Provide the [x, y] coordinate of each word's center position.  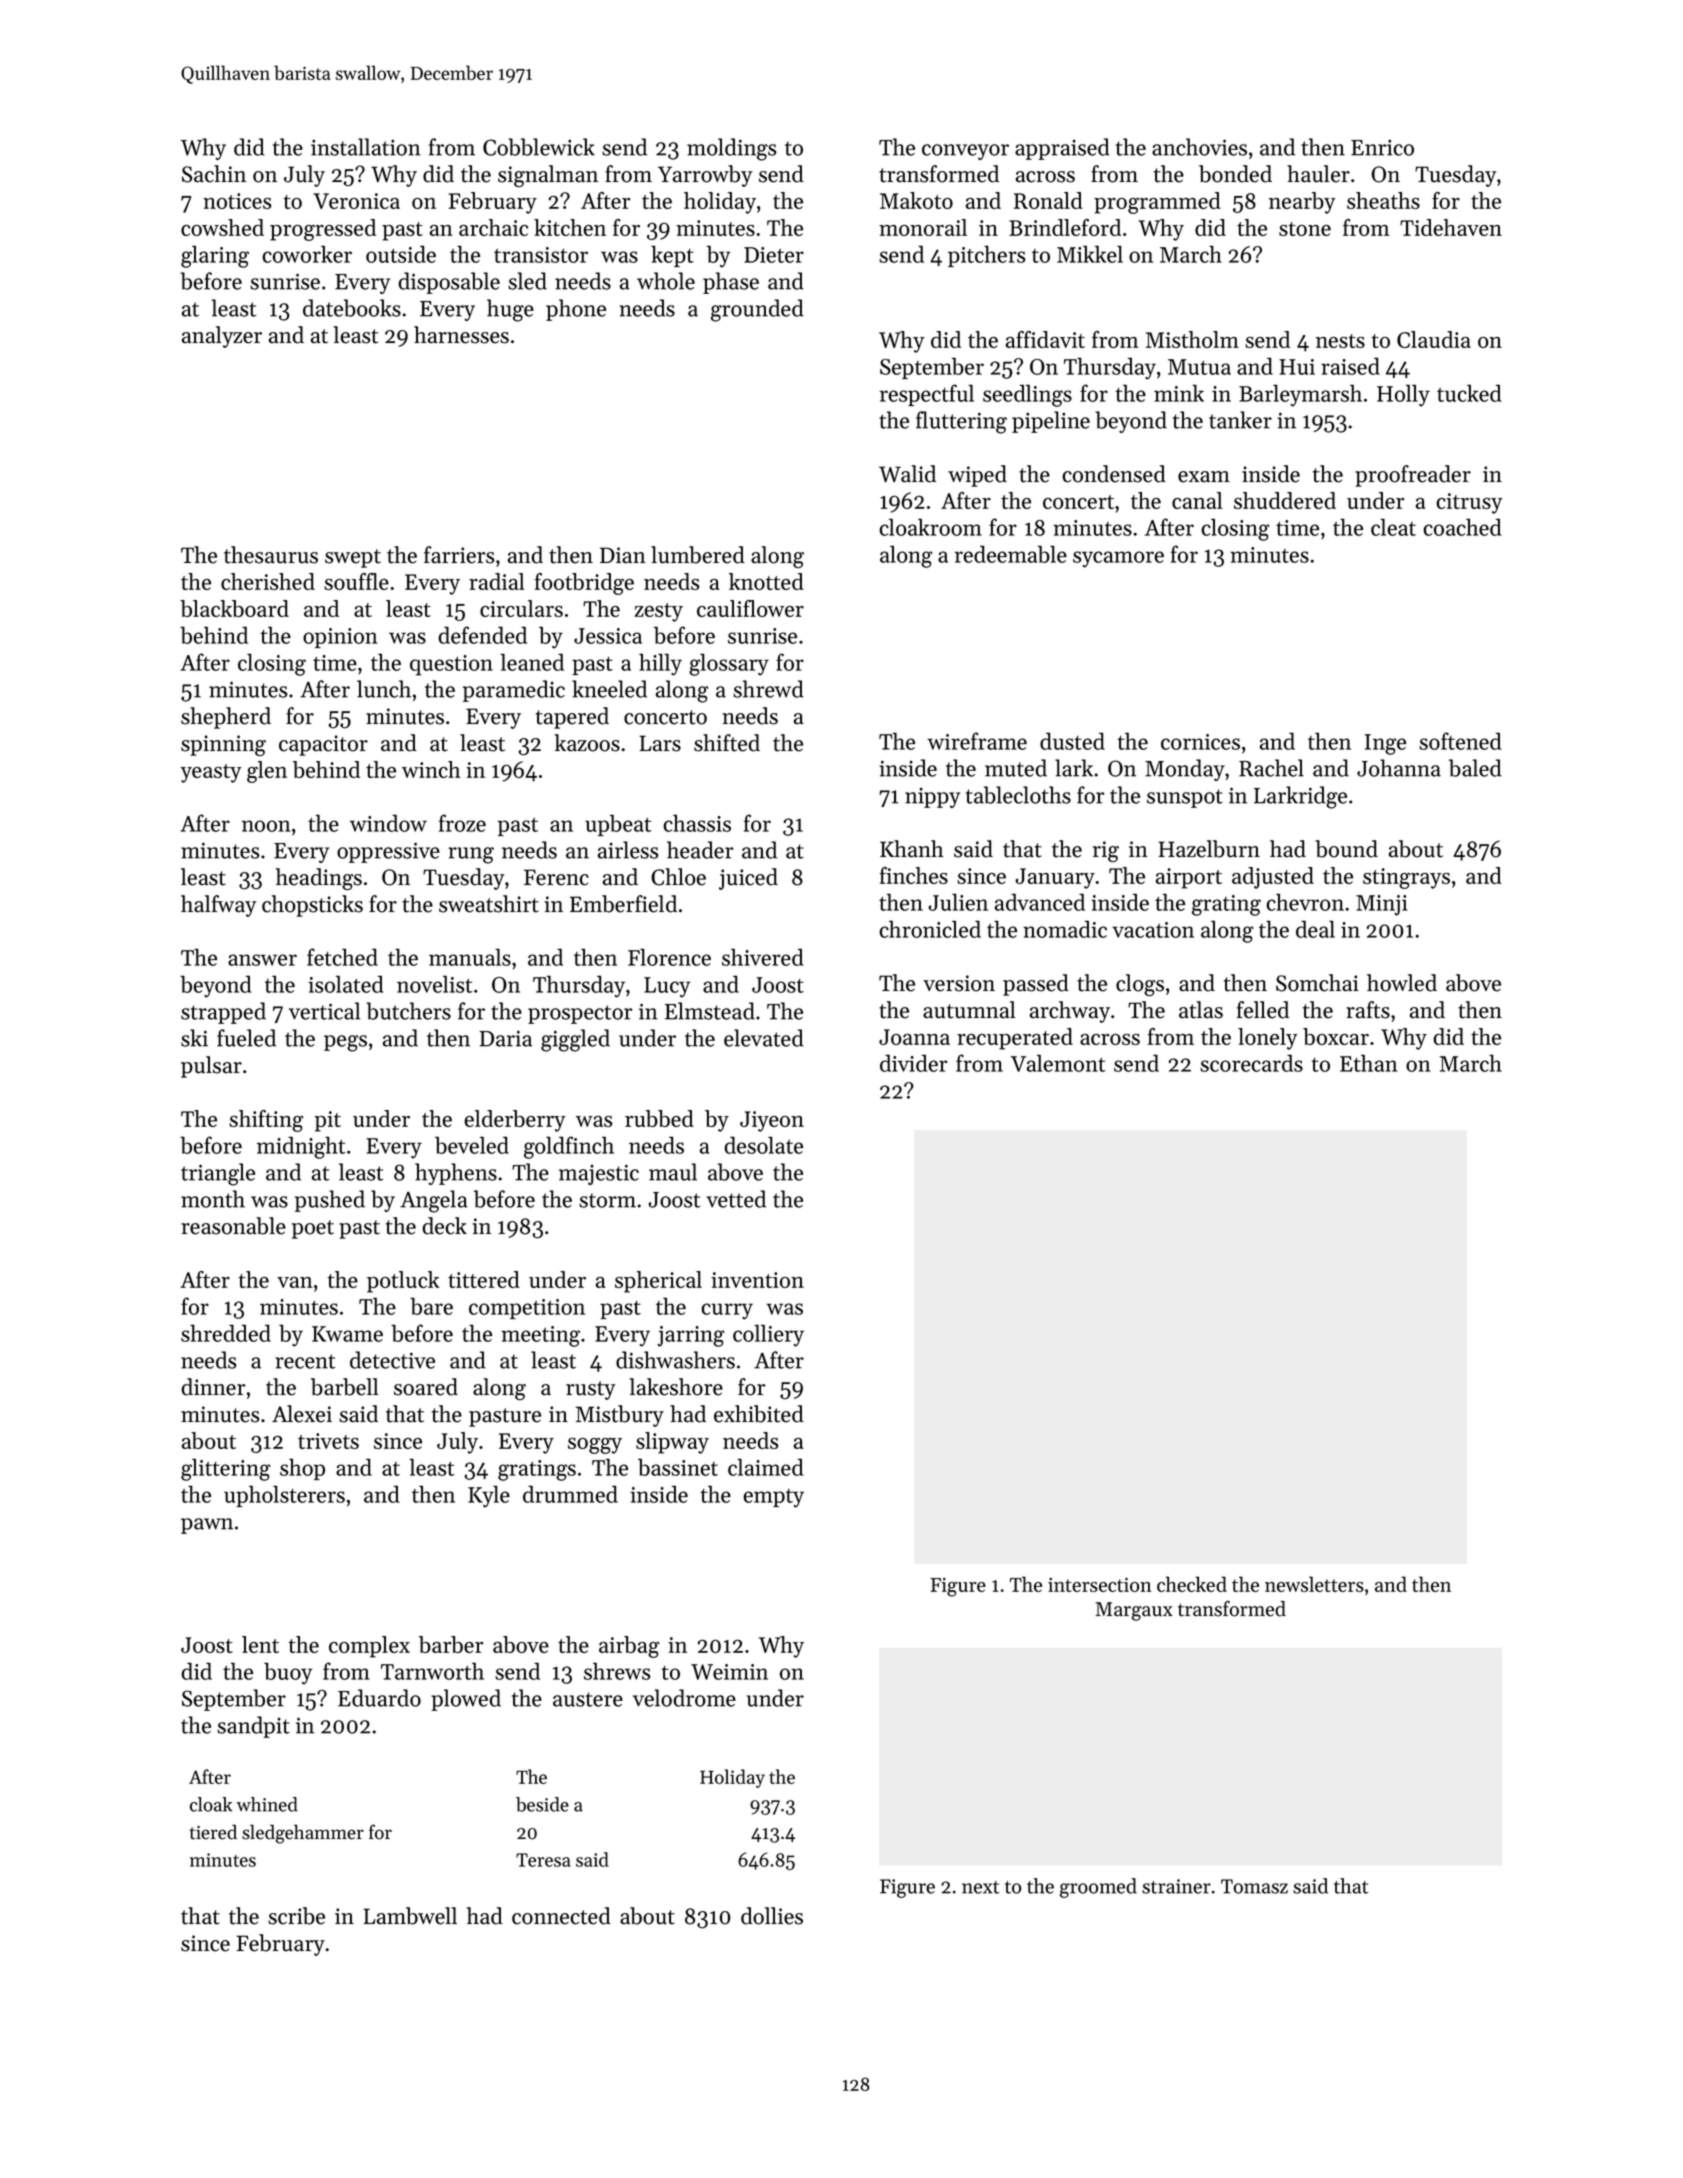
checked [1192, 1584]
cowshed [222, 227]
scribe [296, 1916]
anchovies [1199, 147]
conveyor [965, 152]
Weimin [729, 1672]
